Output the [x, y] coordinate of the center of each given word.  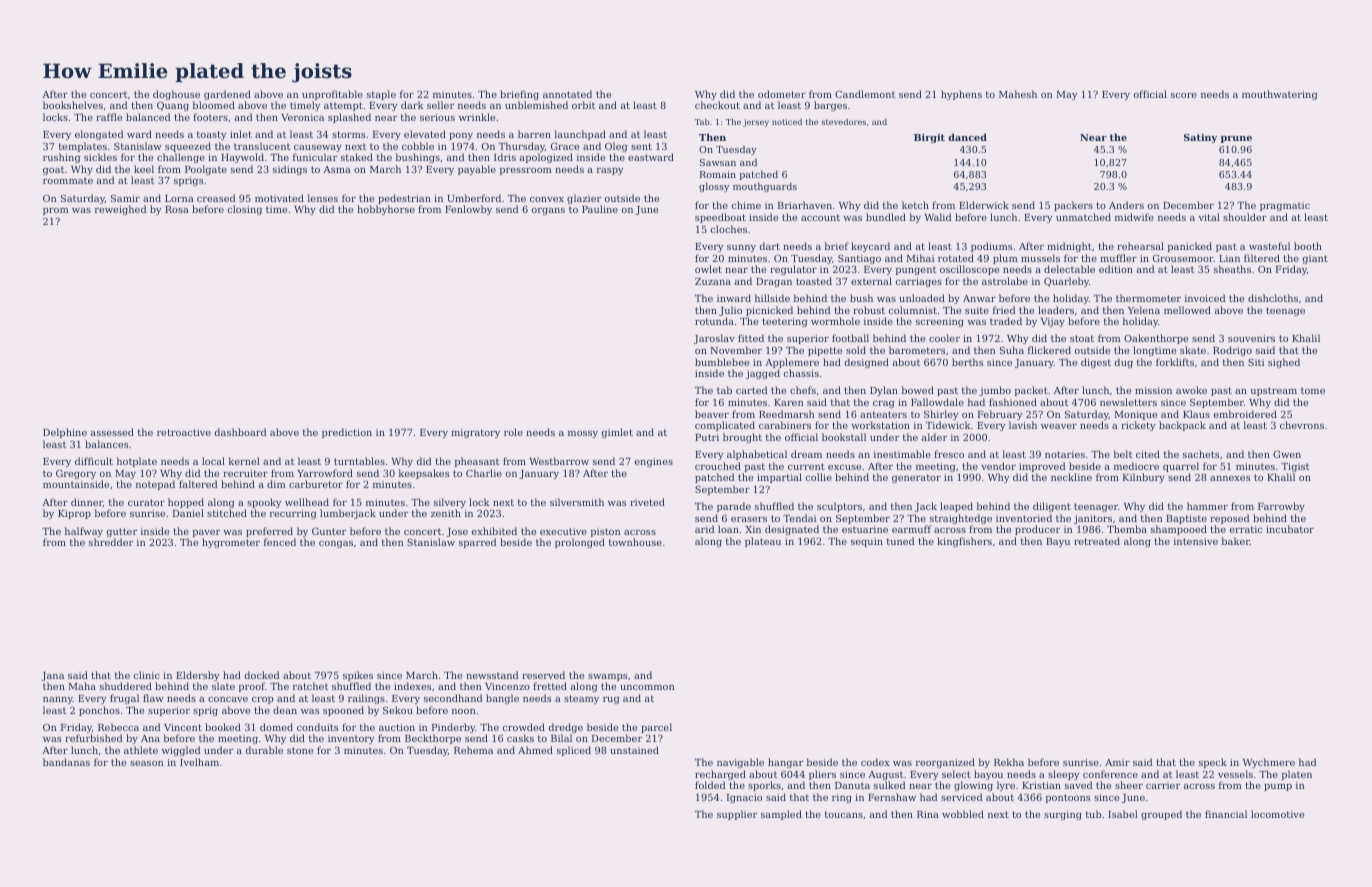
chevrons [1302, 425]
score [1184, 95]
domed [276, 727]
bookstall [844, 437]
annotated [567, 94]
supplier [737, 815]
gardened [227, 95]
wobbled [963, 814]
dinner [87, 502]
